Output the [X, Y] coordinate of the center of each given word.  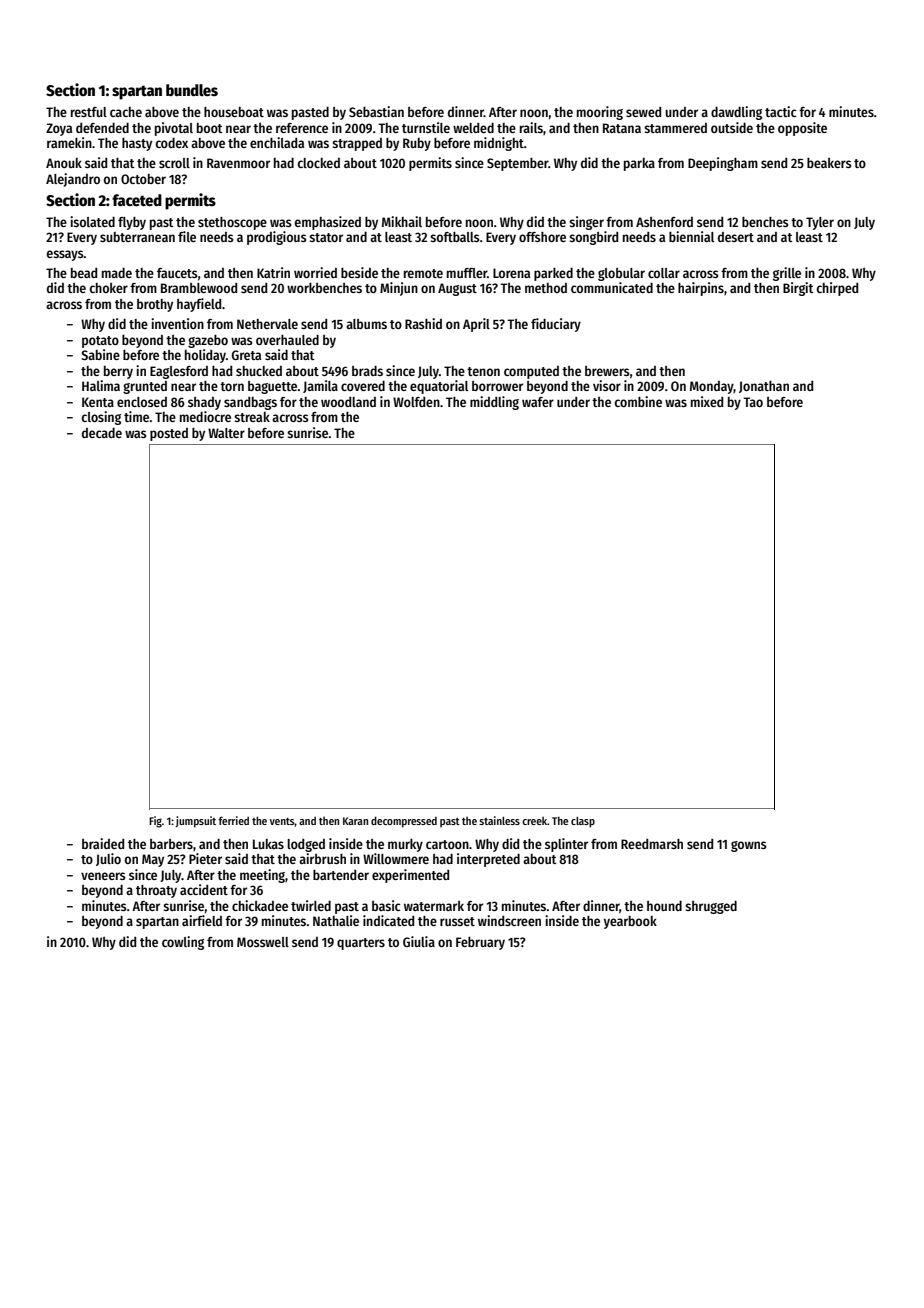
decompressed [404, 822]
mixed [707, 401]
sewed [643, 112]
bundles [192, 90]
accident [204, 889]
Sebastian [376, 111]
